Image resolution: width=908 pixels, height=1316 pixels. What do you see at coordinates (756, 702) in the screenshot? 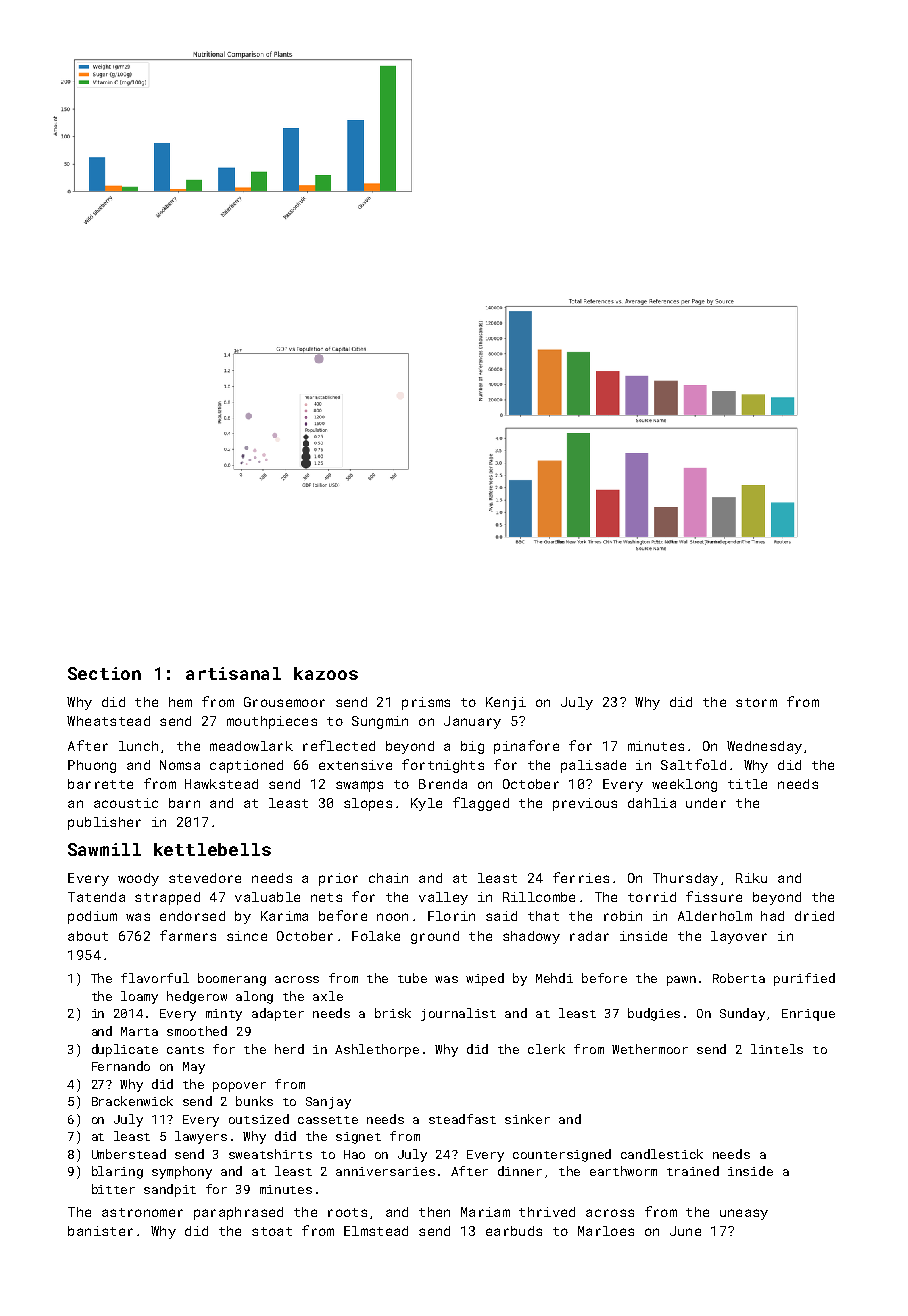
I see `storm` at bounding box center [756, 702].
